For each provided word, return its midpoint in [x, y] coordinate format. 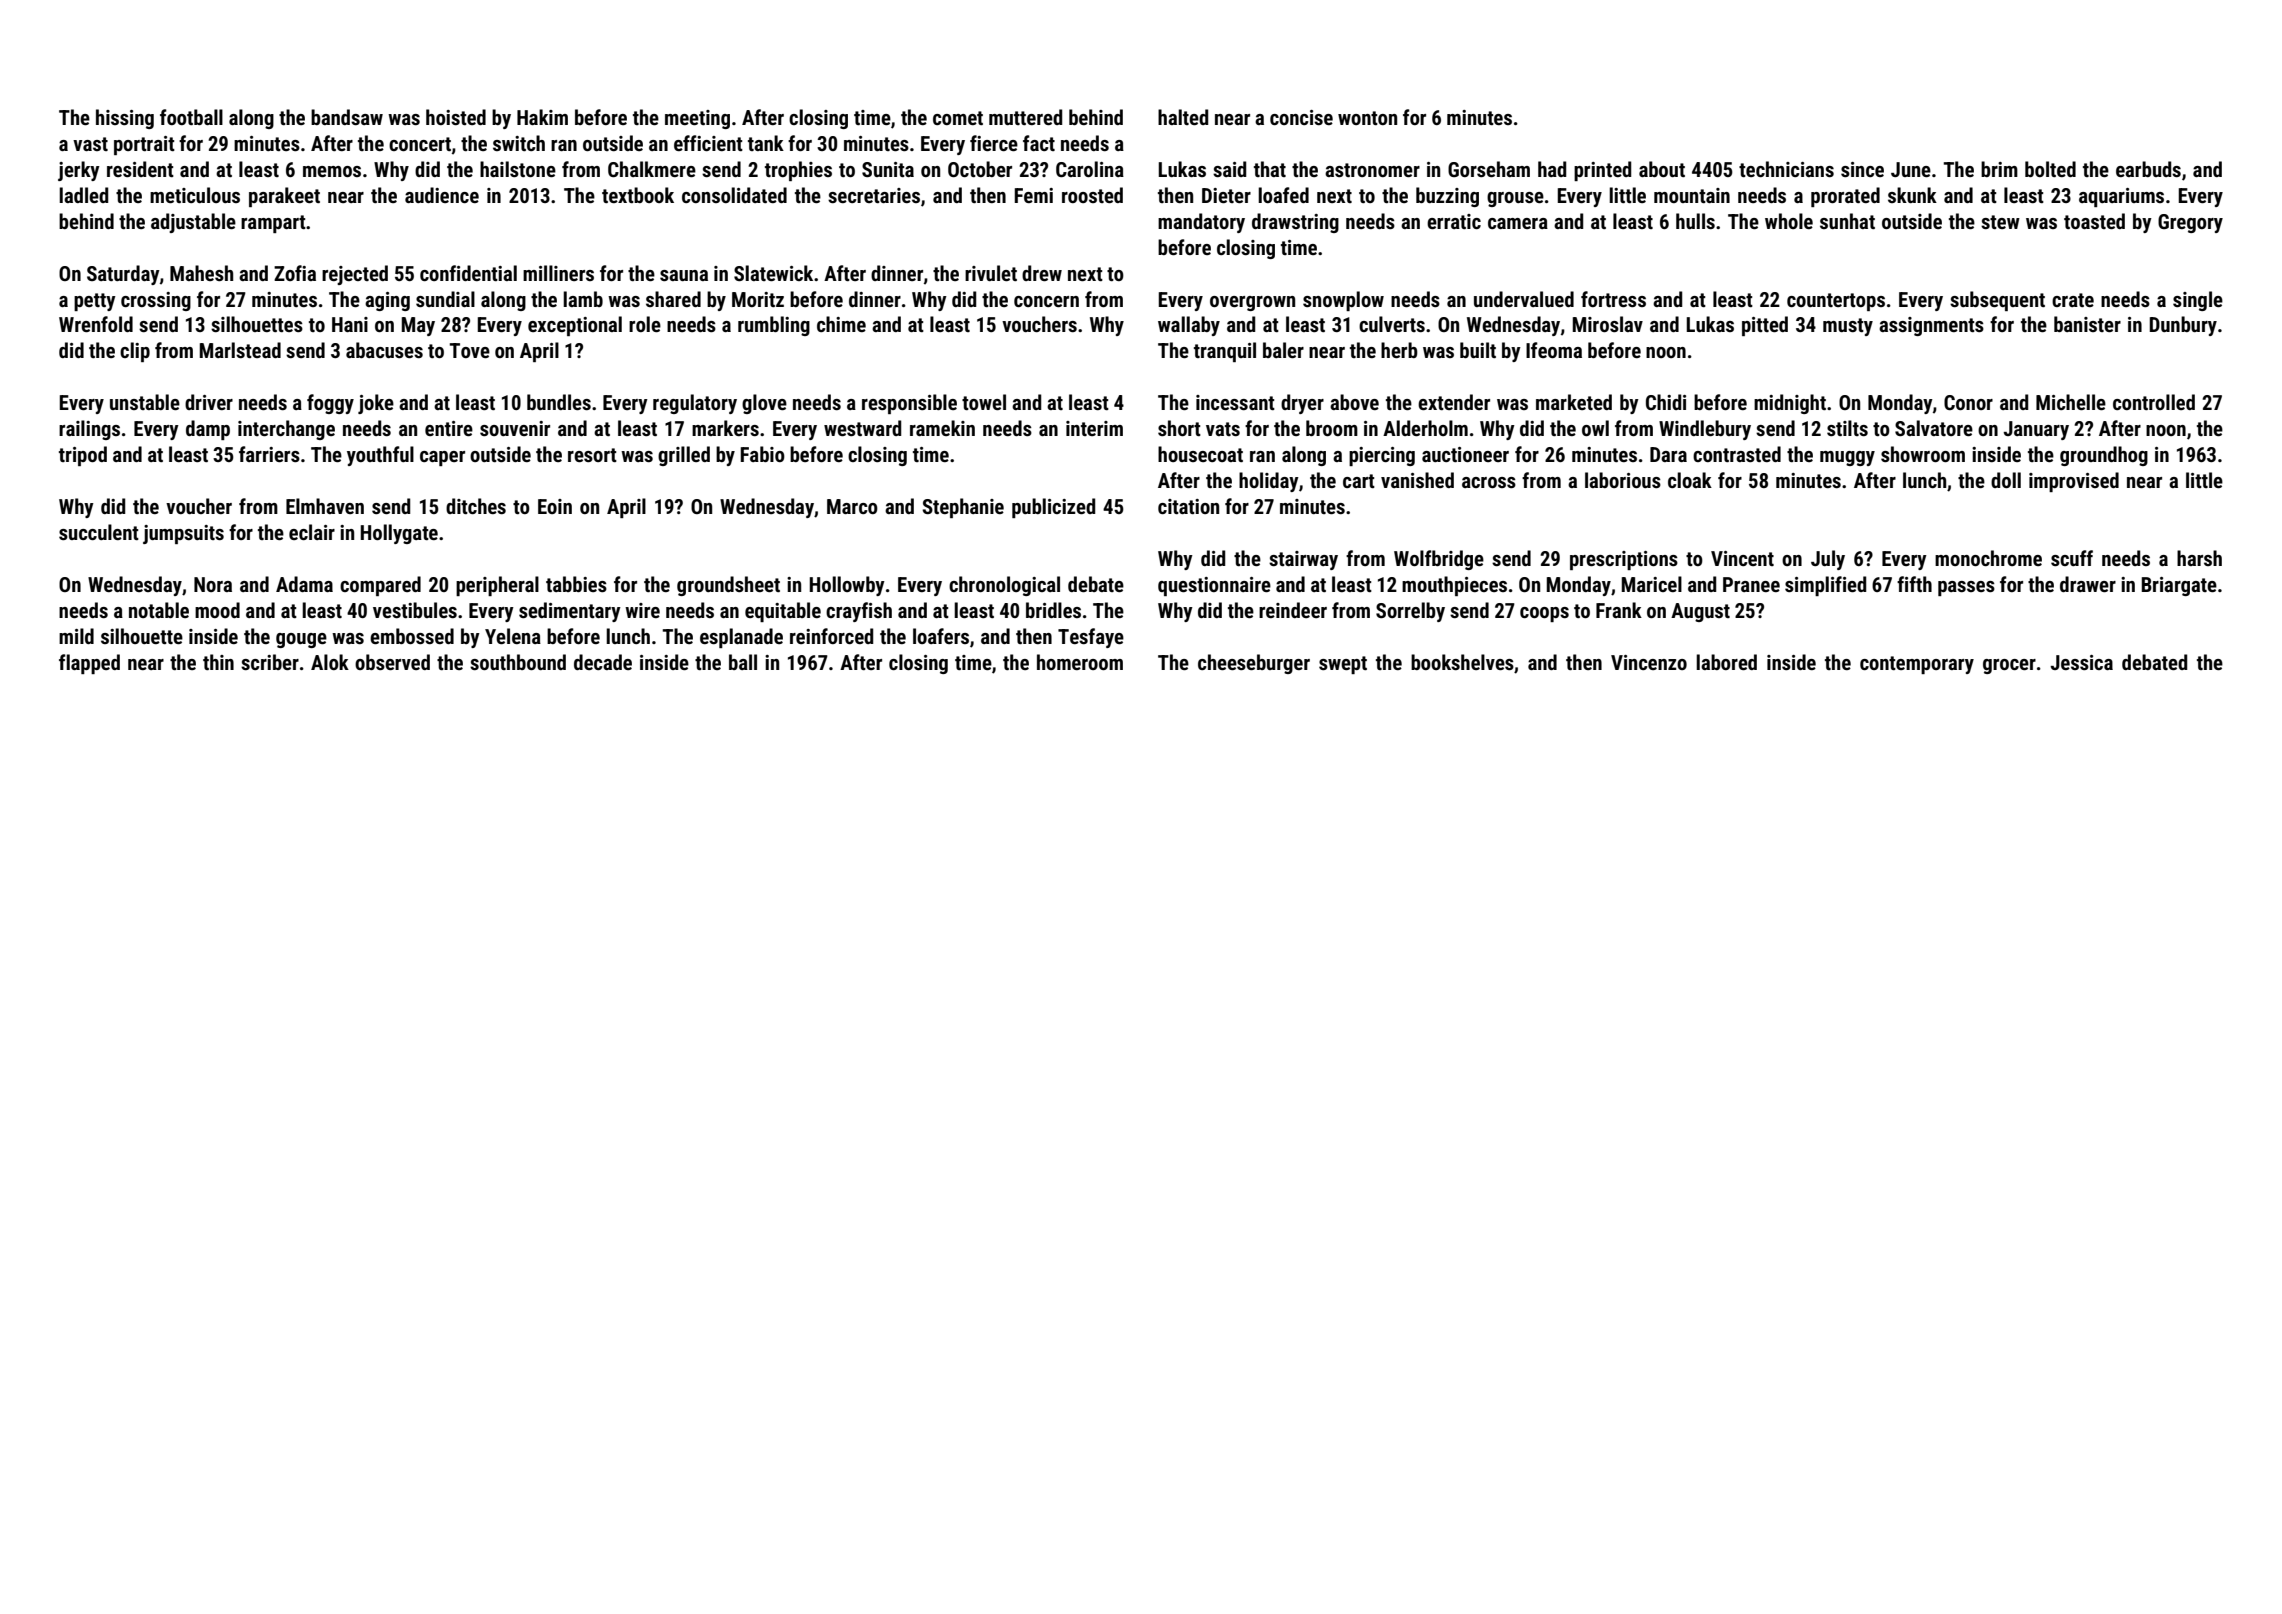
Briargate [2179, 586]
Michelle [2071, 402]
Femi [1034, 195]
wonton [1367, 118]
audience [442, 195]
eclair [312, 532]
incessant [1235, 402]
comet [958, 118]
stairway [1303, 560]
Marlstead [240, 350]
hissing [125, 119]
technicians [1786, 169]
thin [218, 662]
